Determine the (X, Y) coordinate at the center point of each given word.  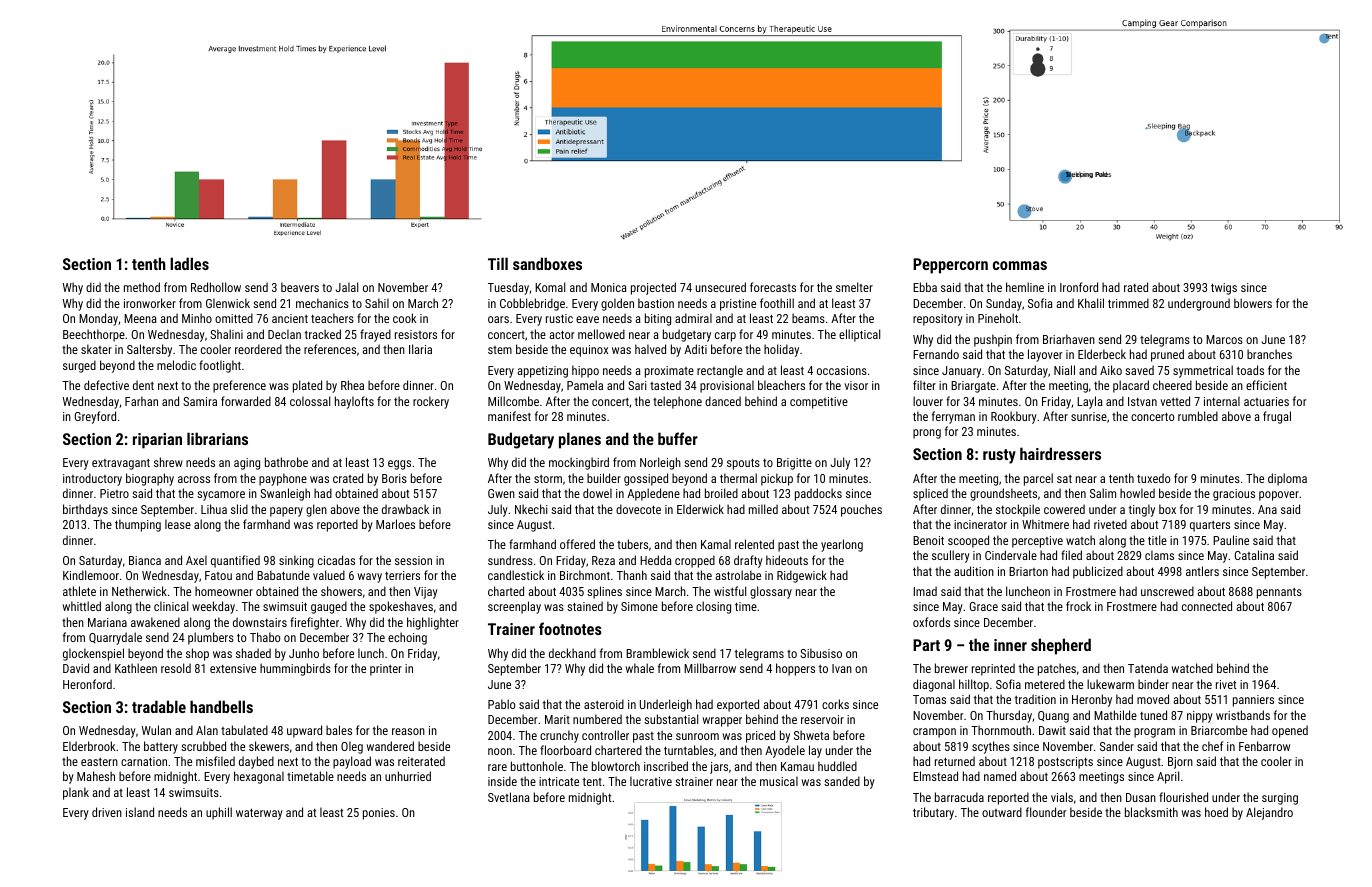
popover (1279, 496)
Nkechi (531, 509)
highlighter (433, 623)
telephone (677, 402)
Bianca (145, 560)
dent (143, 385)
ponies (379, 814)
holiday (781, 350)
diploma (1287, 479)
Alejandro (1269, 813)
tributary (933, 813)
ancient (290, 318)
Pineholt (998, 318)
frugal (1277, 417)
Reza (603, 560)
